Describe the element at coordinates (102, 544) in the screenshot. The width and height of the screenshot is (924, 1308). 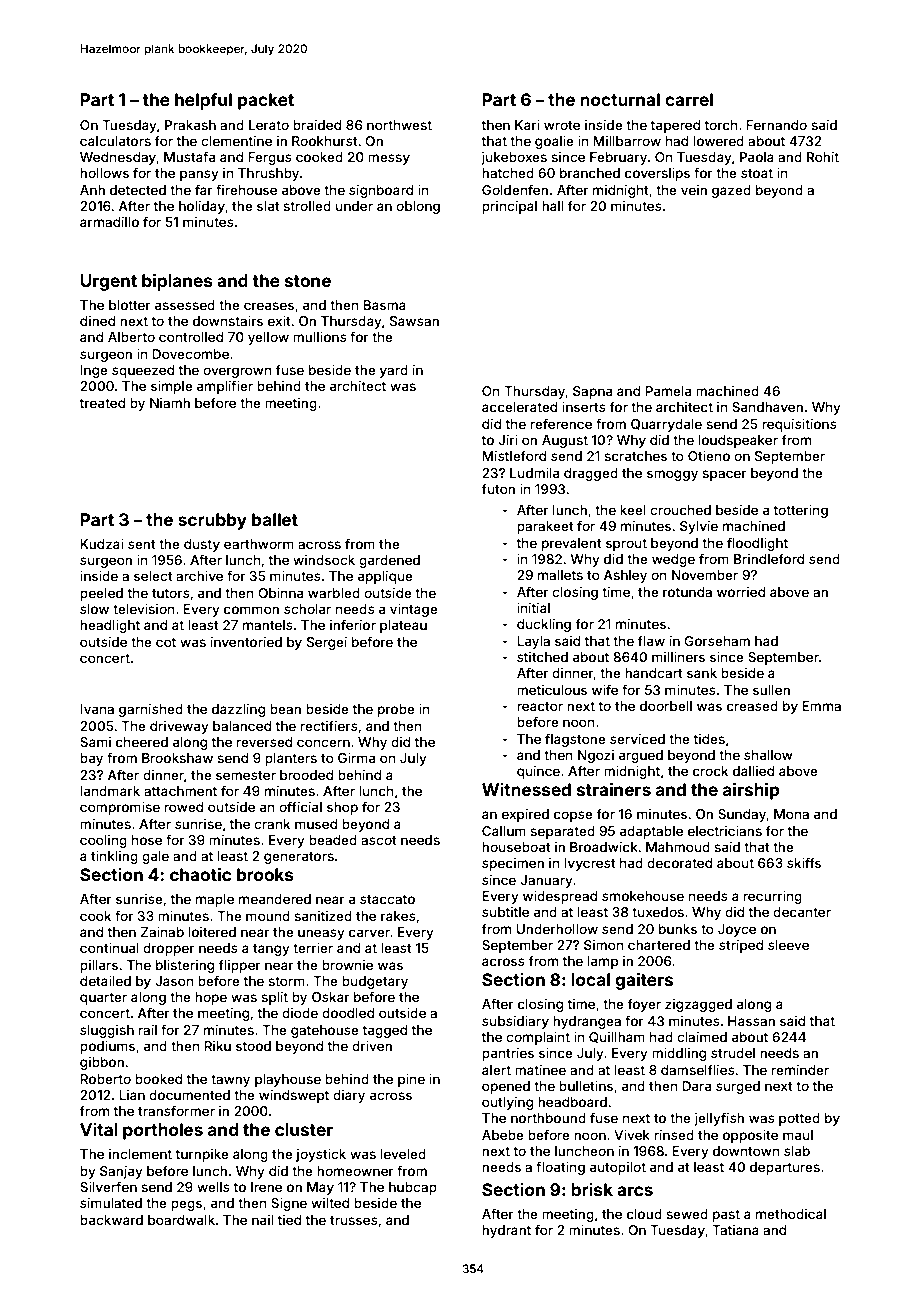
I see `Kudzai` at that location.
